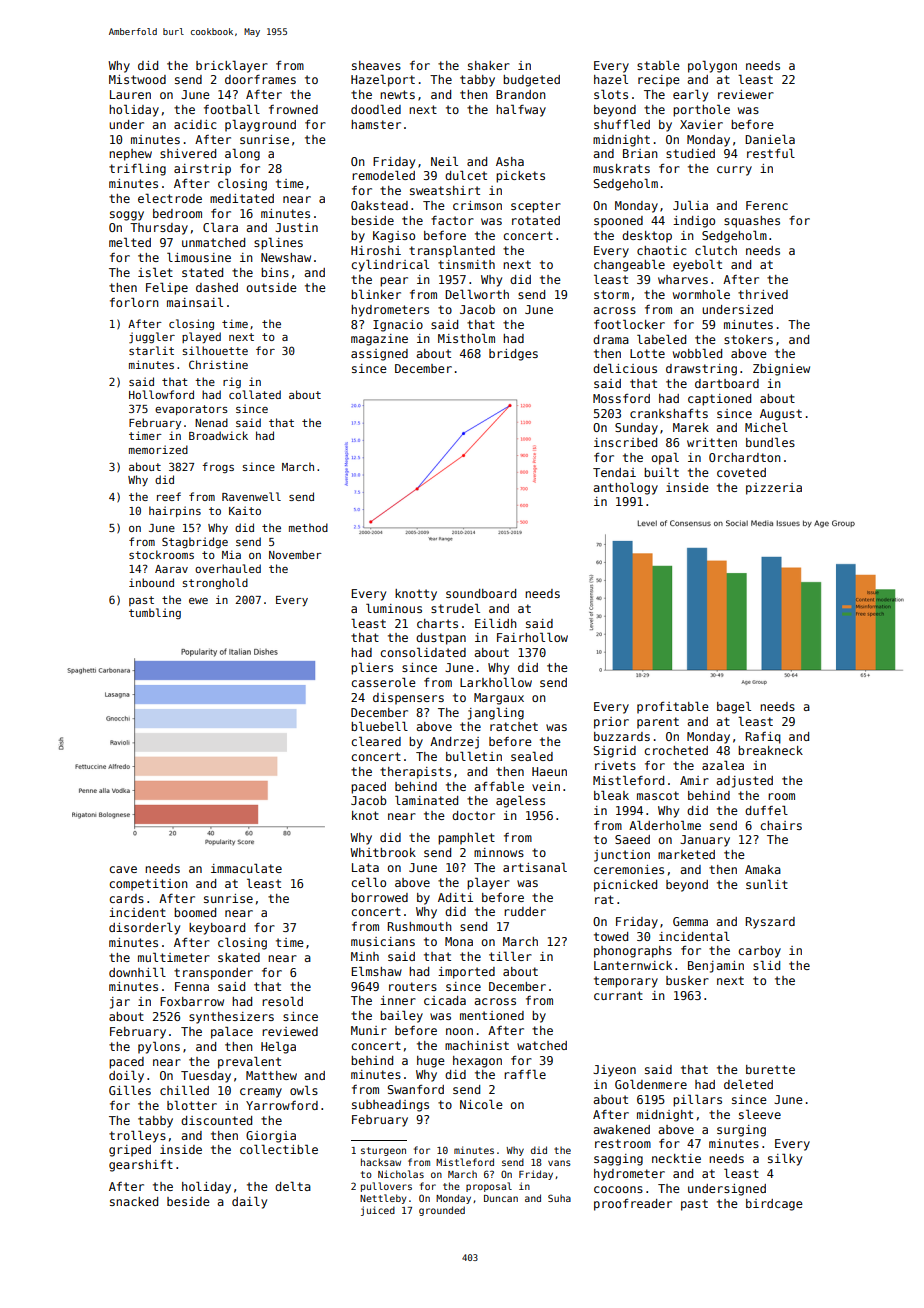  What do you see at coordinates (255, 394) in the screenshot?
I see `collated` at bounding box center [255, 394].
